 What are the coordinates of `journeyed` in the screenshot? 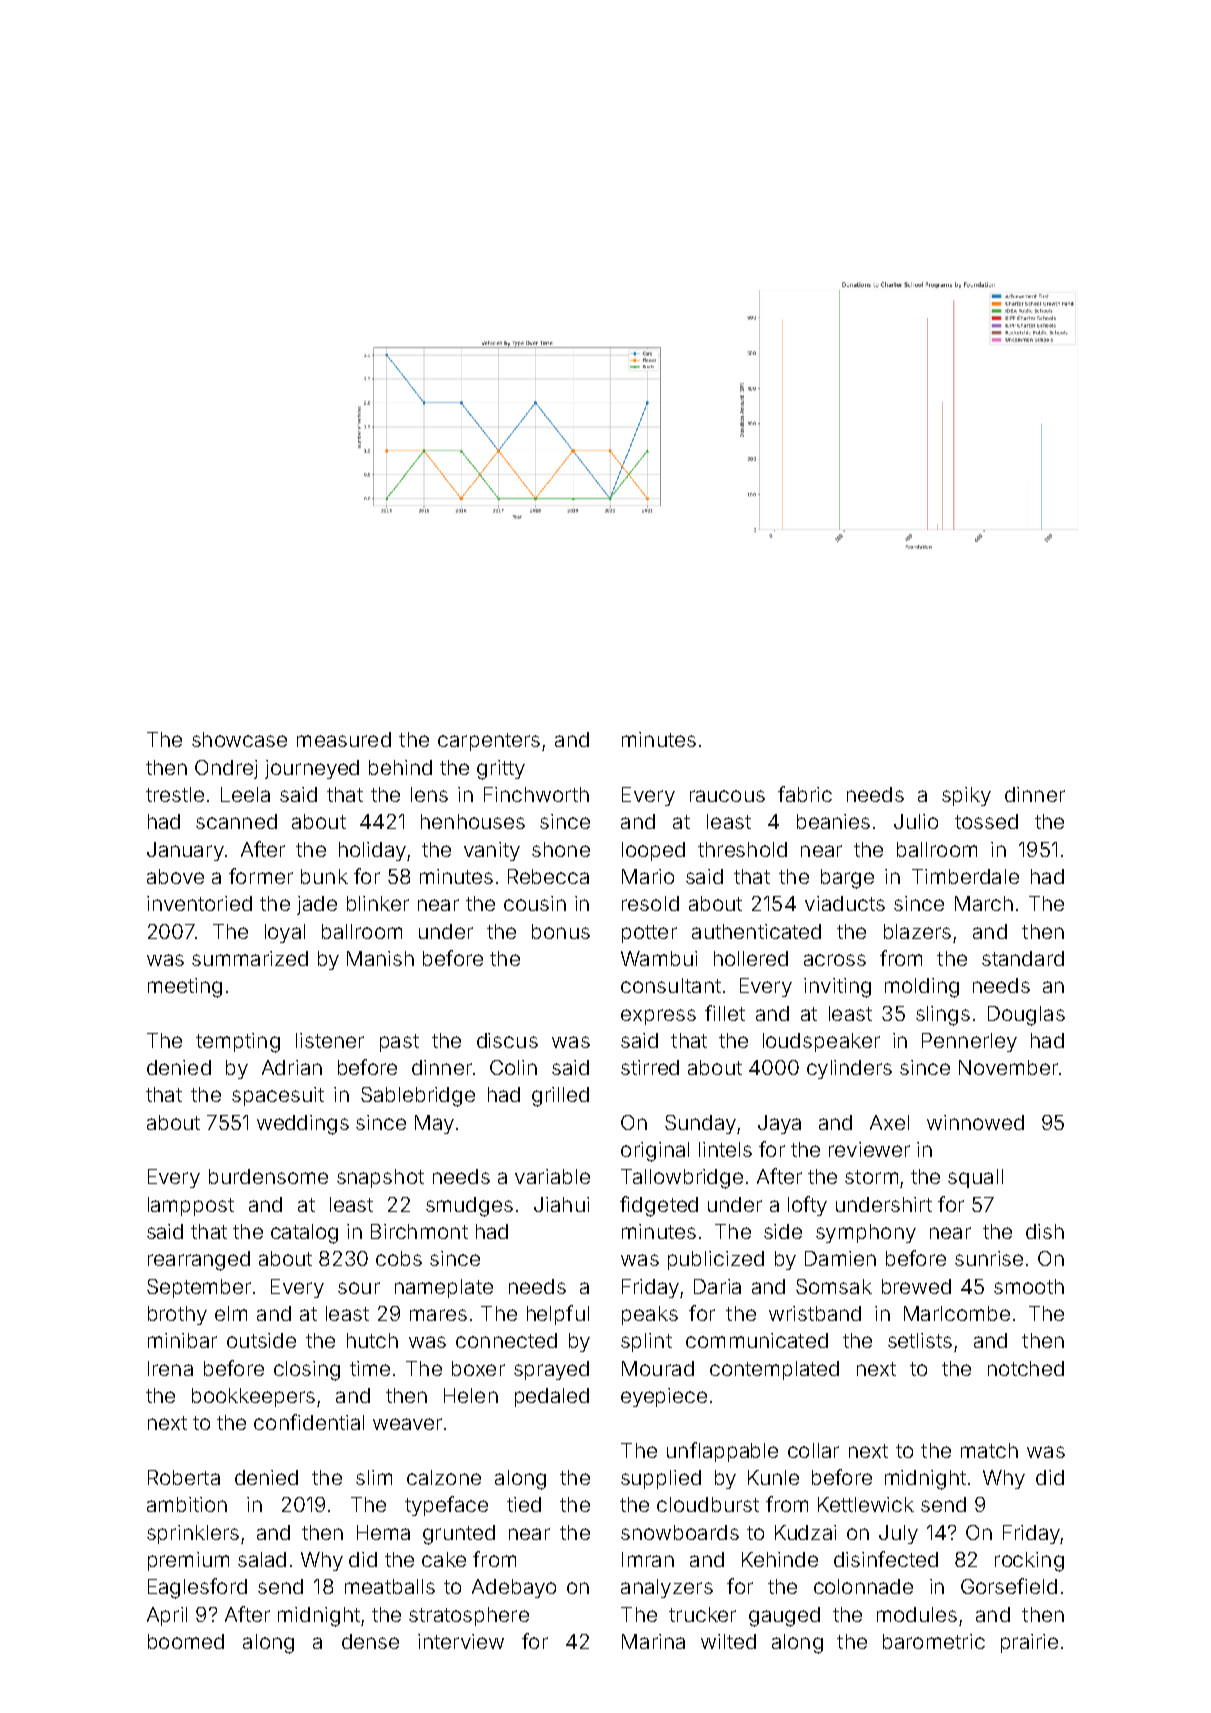 It's located at (312, 769).
